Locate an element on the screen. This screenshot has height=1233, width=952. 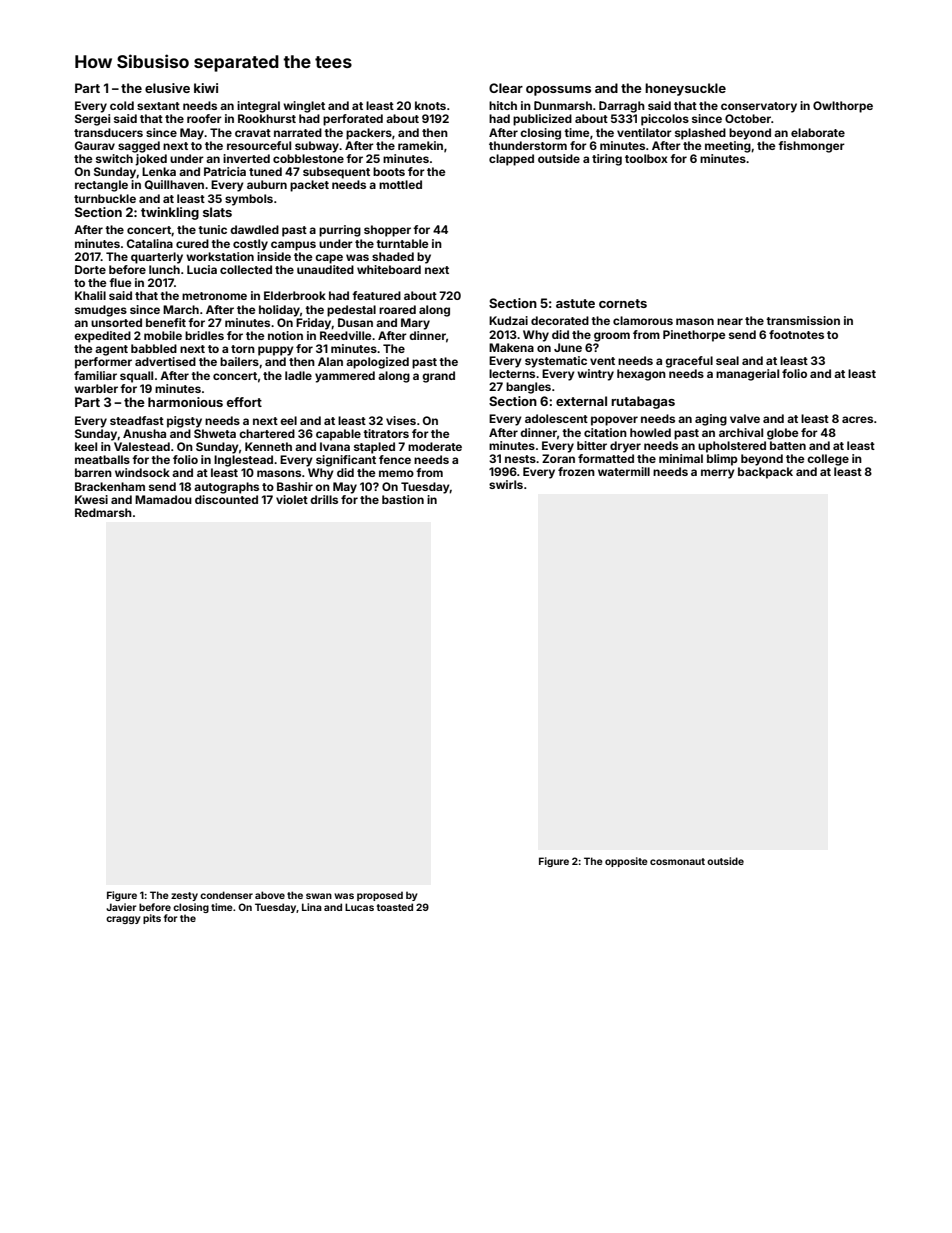
Clear is located at coordinates (506, 88).
